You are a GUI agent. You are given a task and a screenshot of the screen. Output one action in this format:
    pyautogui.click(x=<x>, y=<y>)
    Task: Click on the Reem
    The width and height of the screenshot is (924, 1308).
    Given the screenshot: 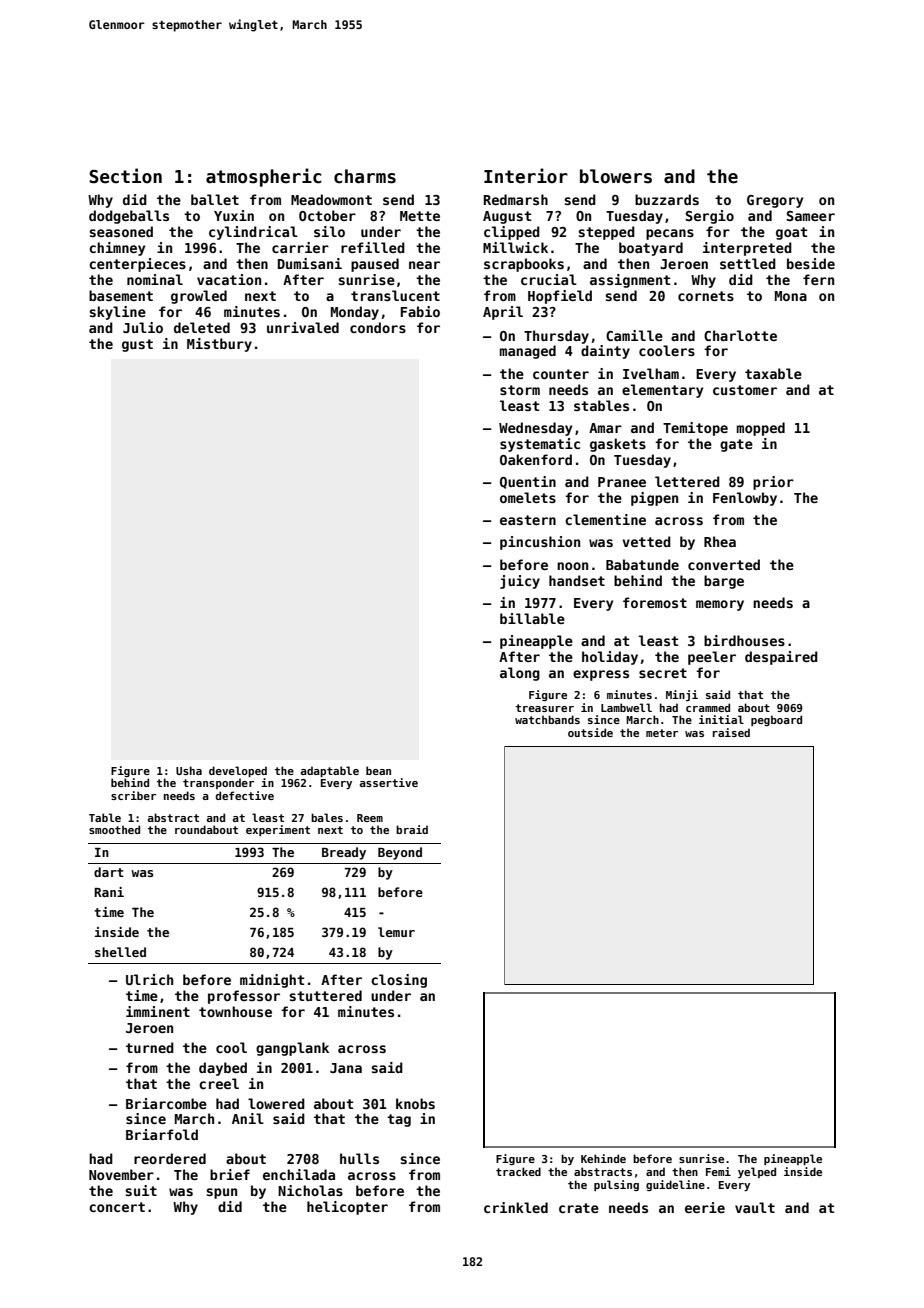 What is the action you would take?
    pyautogui.click(x=370, y=818)
